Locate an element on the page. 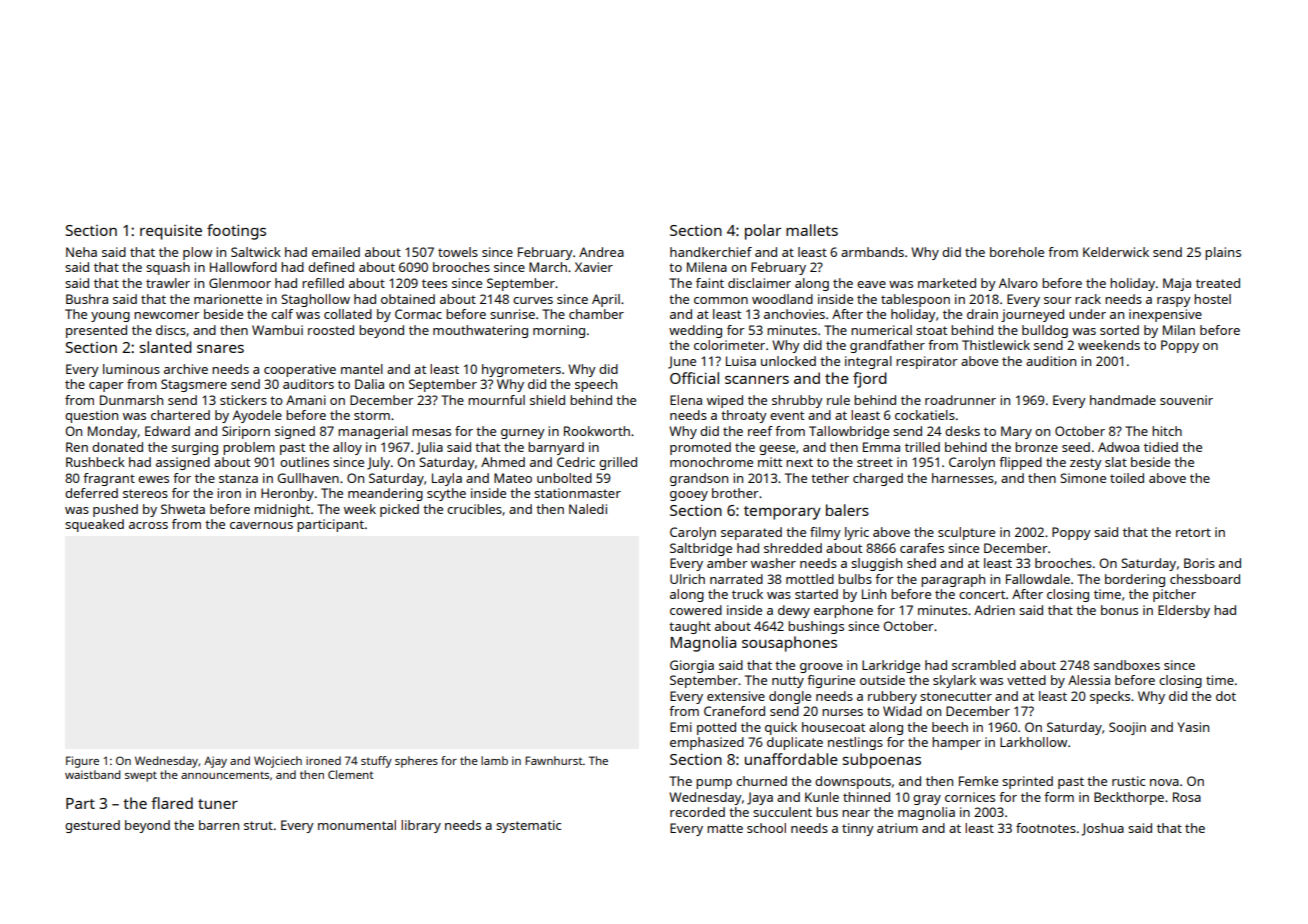  strut is located at coordinates (258, 825).
